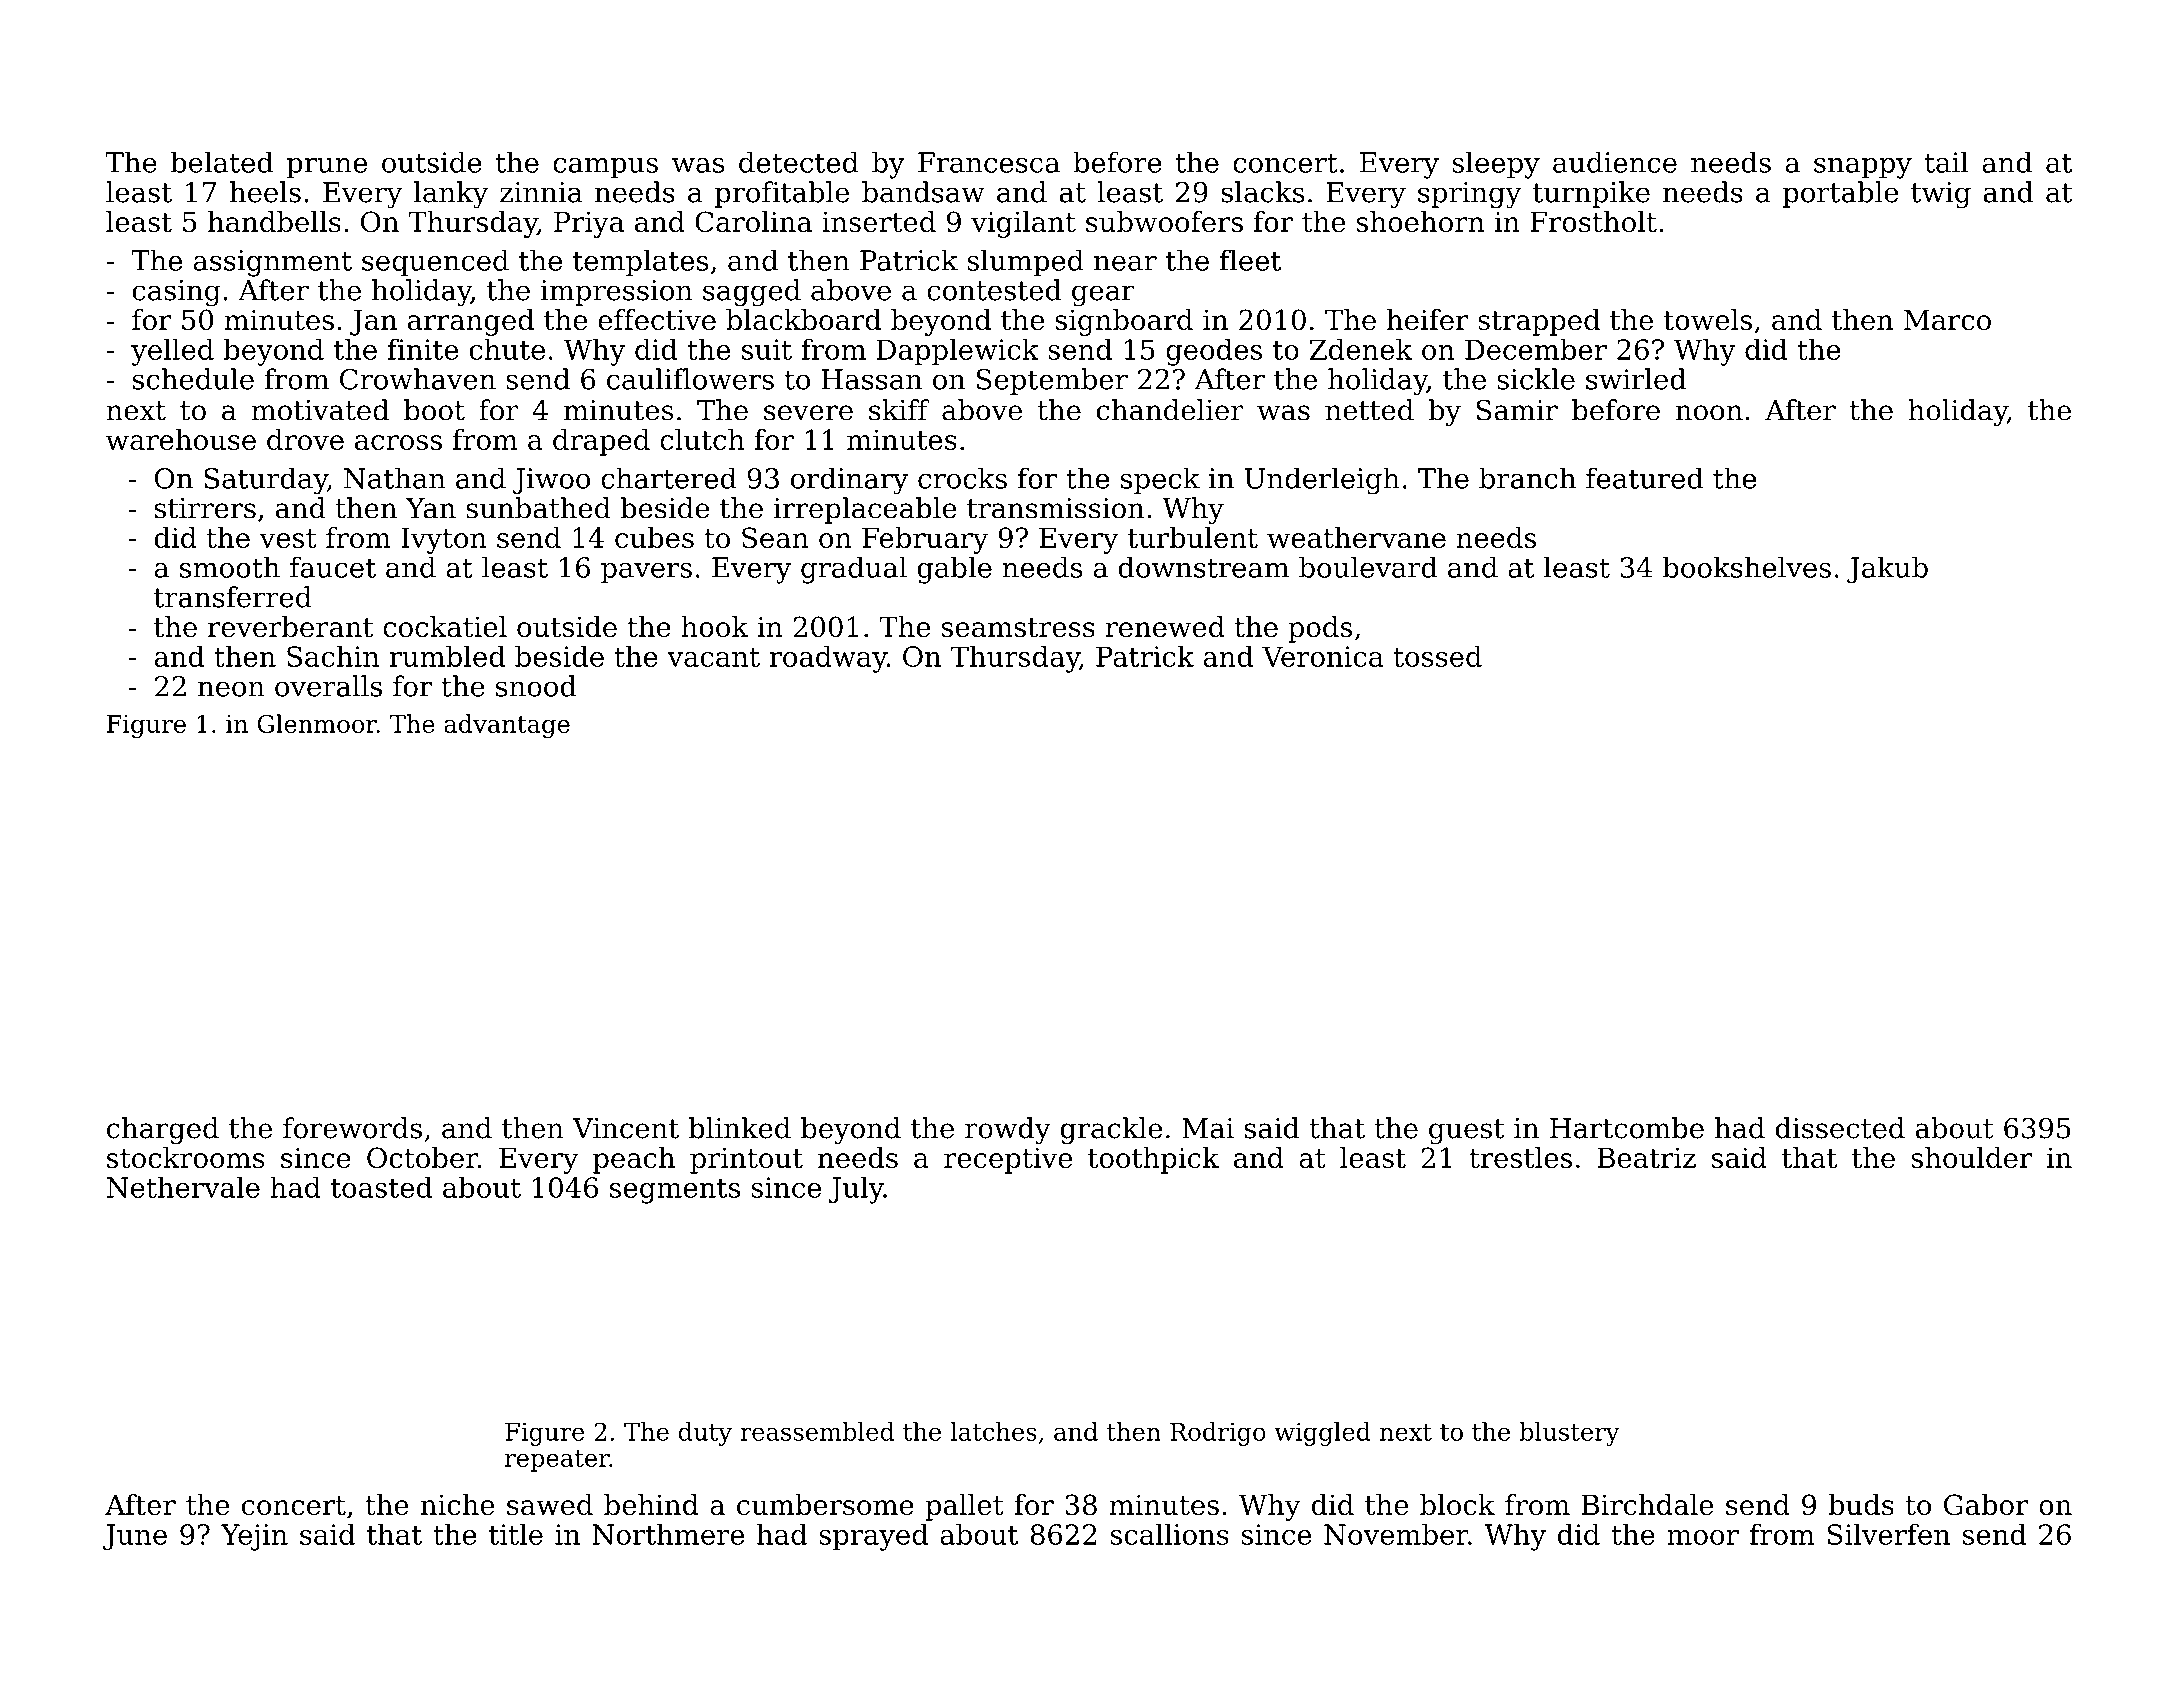  What do you see at coordinates (1946, 162) in the document?
I see `tail` at bounding box center [1946, 162].
